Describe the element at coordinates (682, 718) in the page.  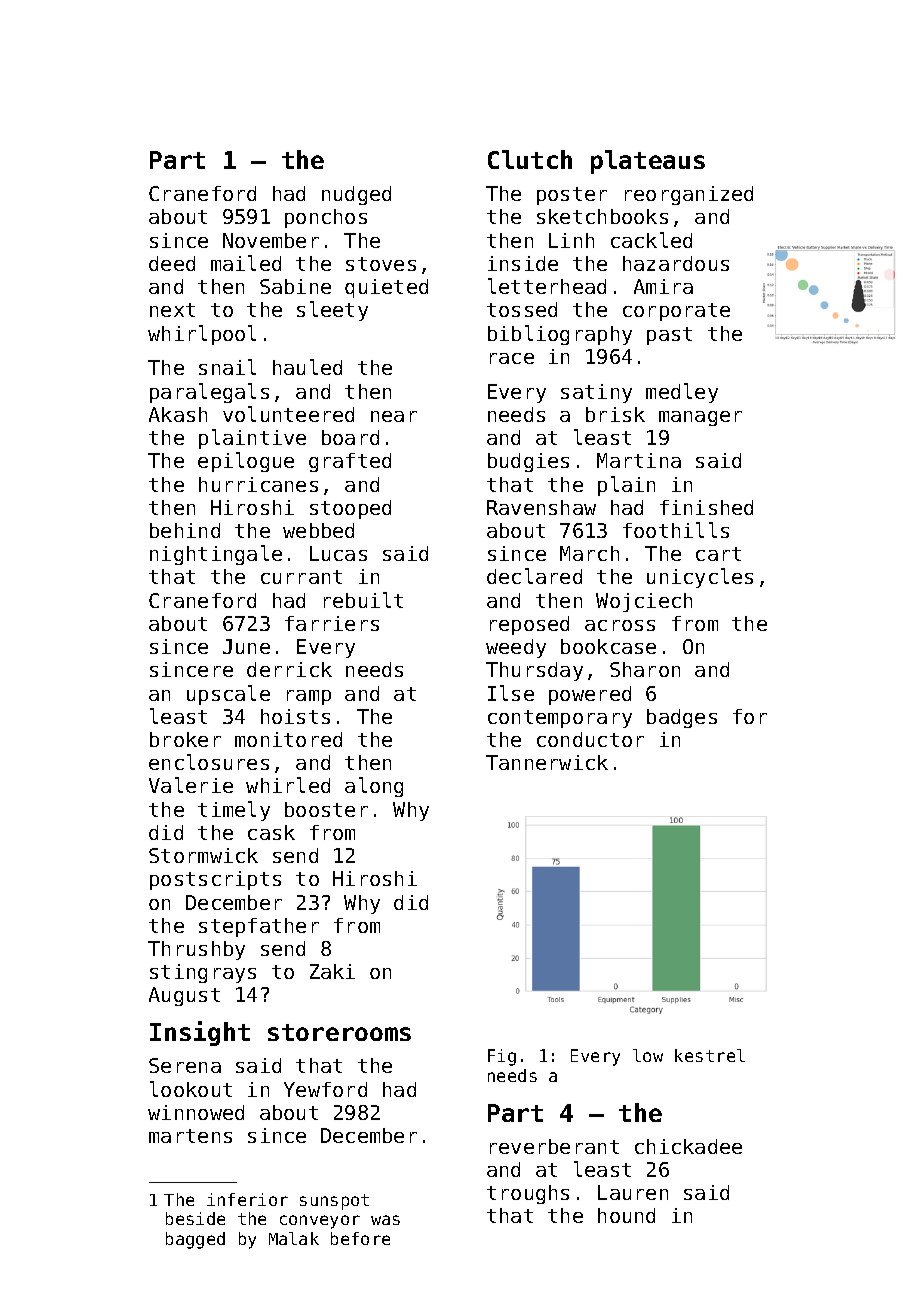
I see `badges` at that location.
